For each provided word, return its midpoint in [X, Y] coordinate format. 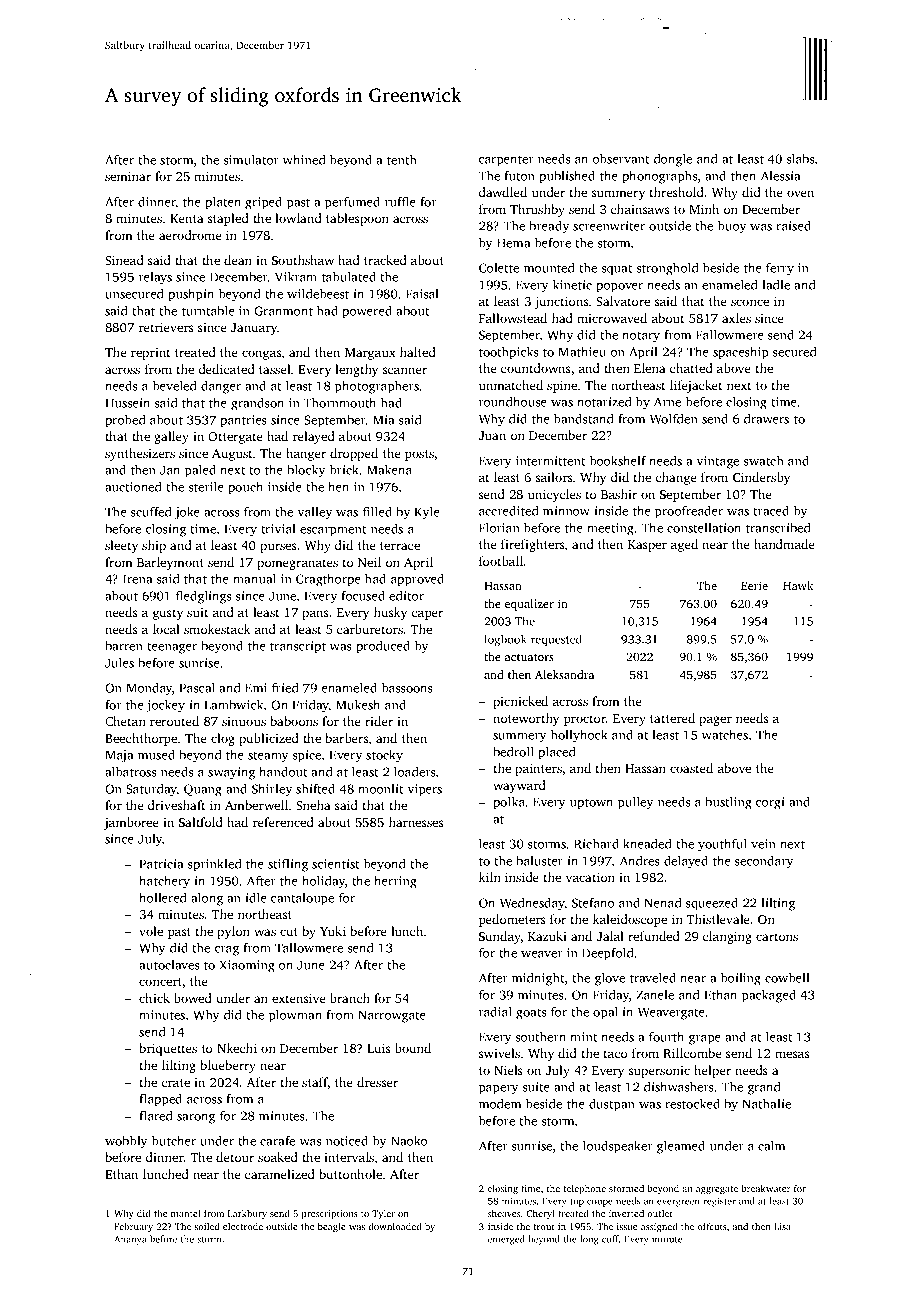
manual [254, 579]
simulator [251, 160]
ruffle [400, 202]
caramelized [280, 1174]
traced [771, 511]
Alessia [780, 176]
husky [390, 613]
